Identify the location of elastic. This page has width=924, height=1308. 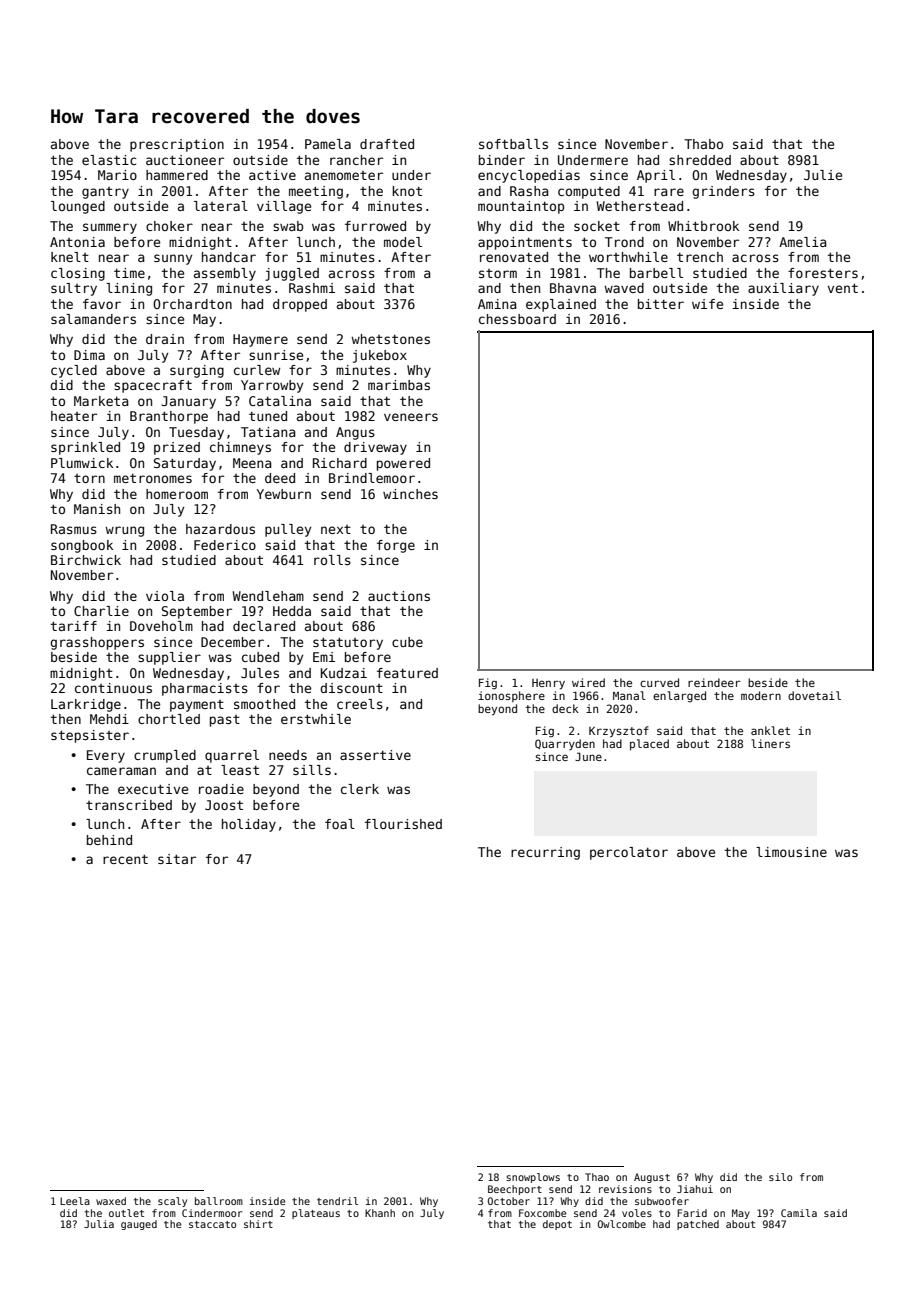
(109, 160).
